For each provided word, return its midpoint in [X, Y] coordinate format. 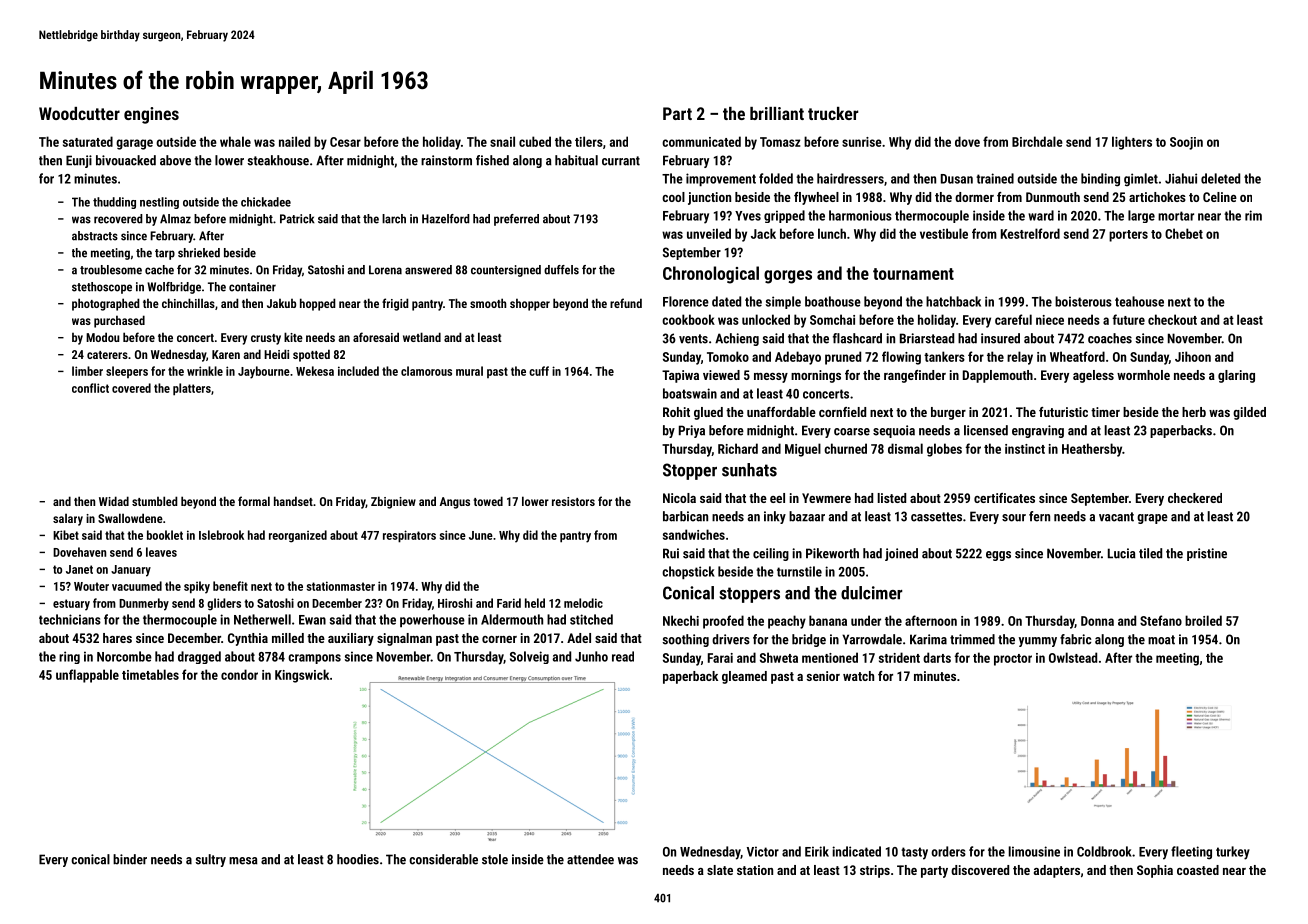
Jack [763, 233]
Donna [1097, 621]
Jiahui [1181, 178]
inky [775, 517]
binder [130, 859]
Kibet [66, 535]
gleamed [744, 677]
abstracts [95, 236]
